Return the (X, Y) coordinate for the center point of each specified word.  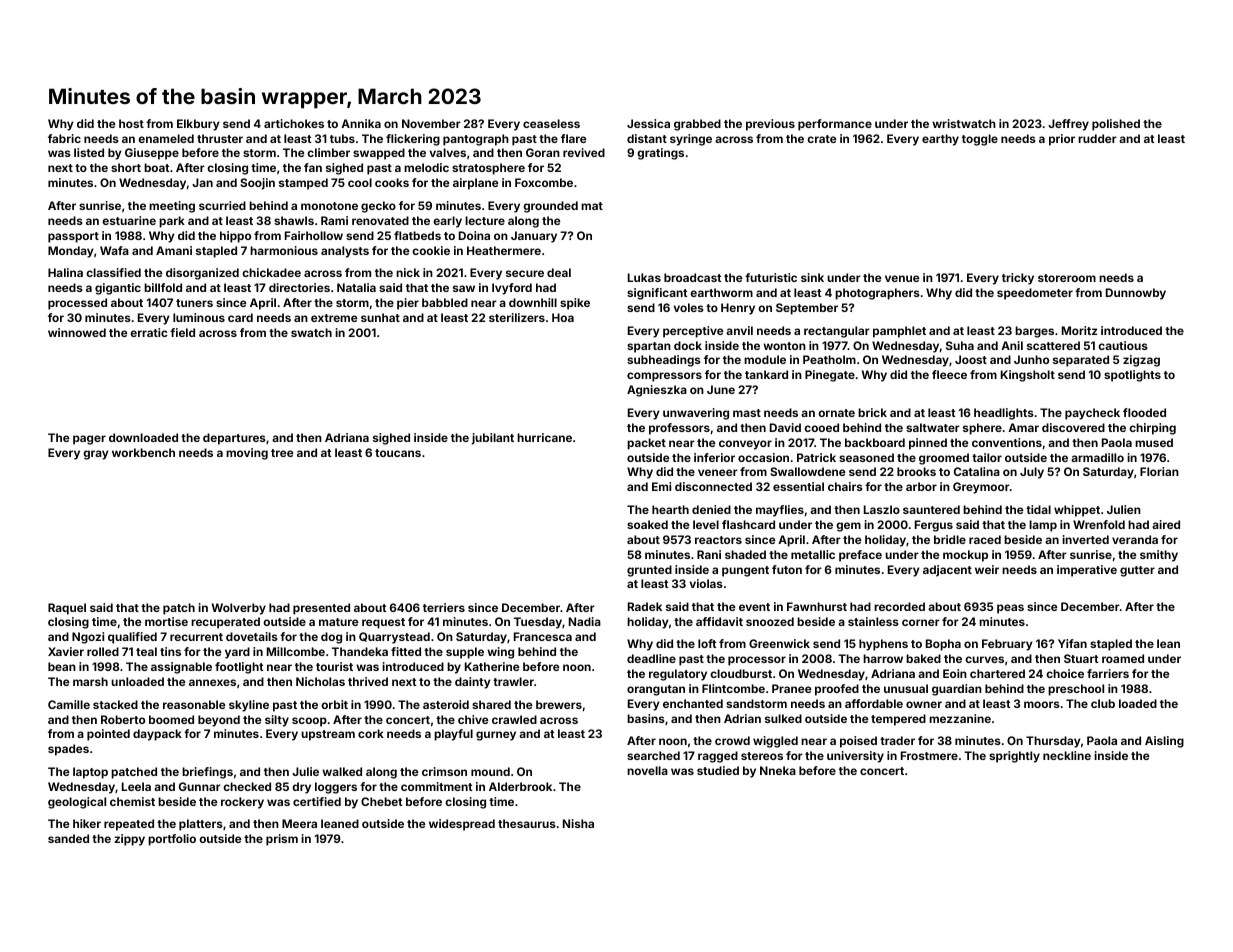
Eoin (955, 673)
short (126, 167)
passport (73, 237)
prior (1062, 140)
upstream (328, 735)
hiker (87, 823)
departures (234, 439)
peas (1010, 609)
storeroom (1067, 278)
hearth (670, 509)
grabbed (697, 125)
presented (321, 609)
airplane (475, 184)
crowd (732, 740)
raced (985, 539)
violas (706, 583)
